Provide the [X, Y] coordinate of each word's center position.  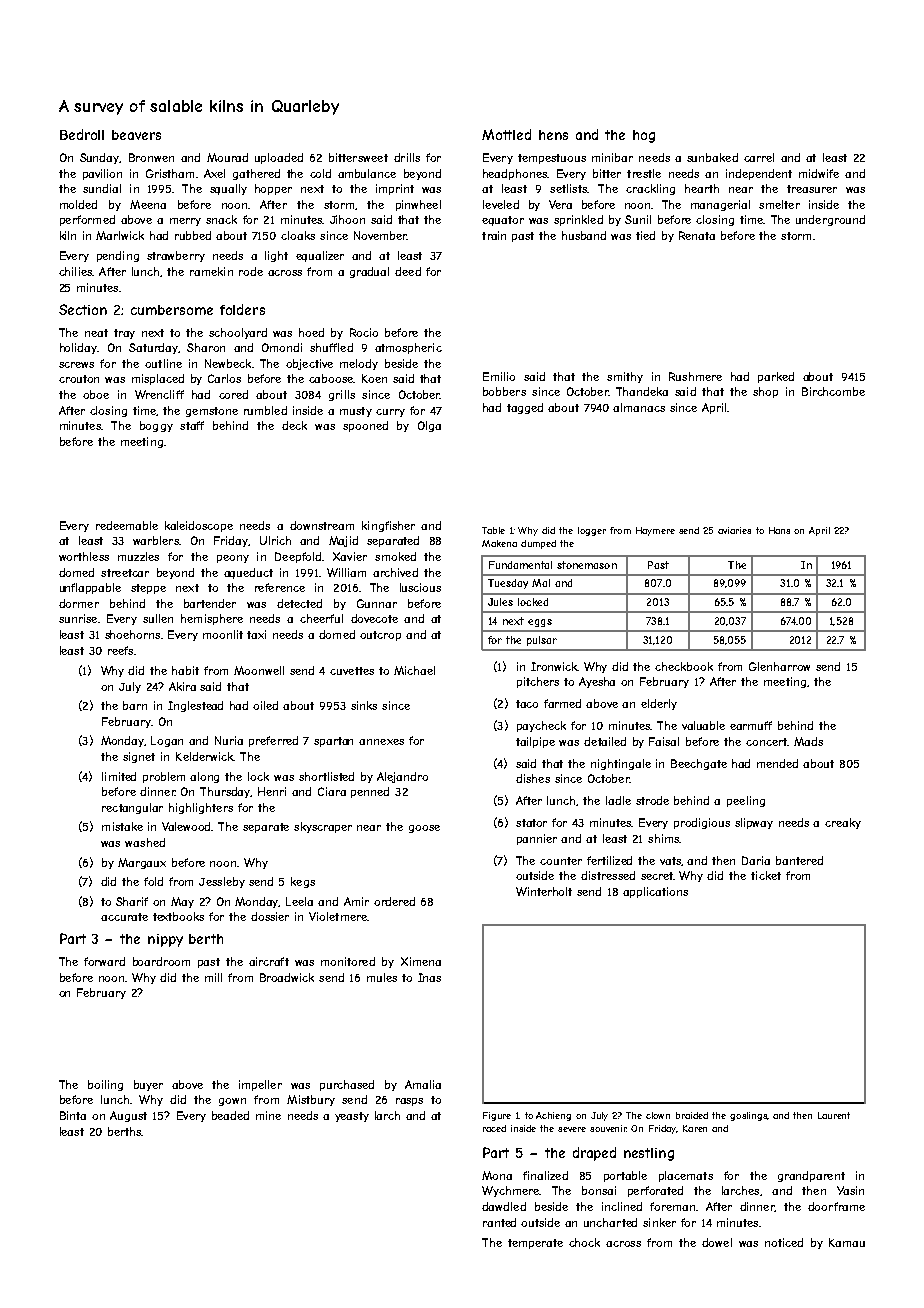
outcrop [380, 636]
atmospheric [408, 348]
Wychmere [510, 1191]
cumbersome [172, 310]
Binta [73, 1115]
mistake [122, 826]
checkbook [684, 666]
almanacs [639, 407]
